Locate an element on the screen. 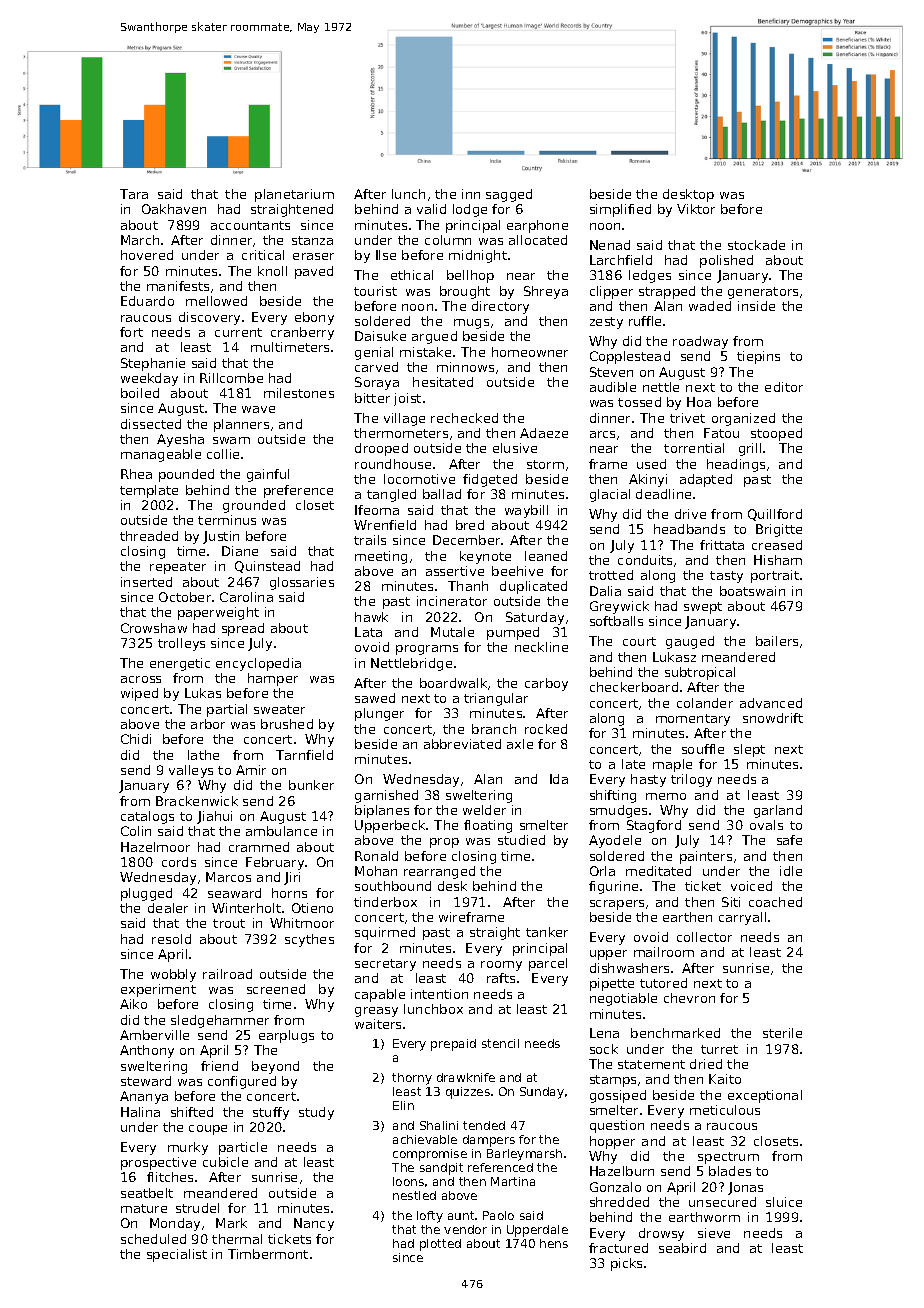  court is located at coordinates (639, 641).
